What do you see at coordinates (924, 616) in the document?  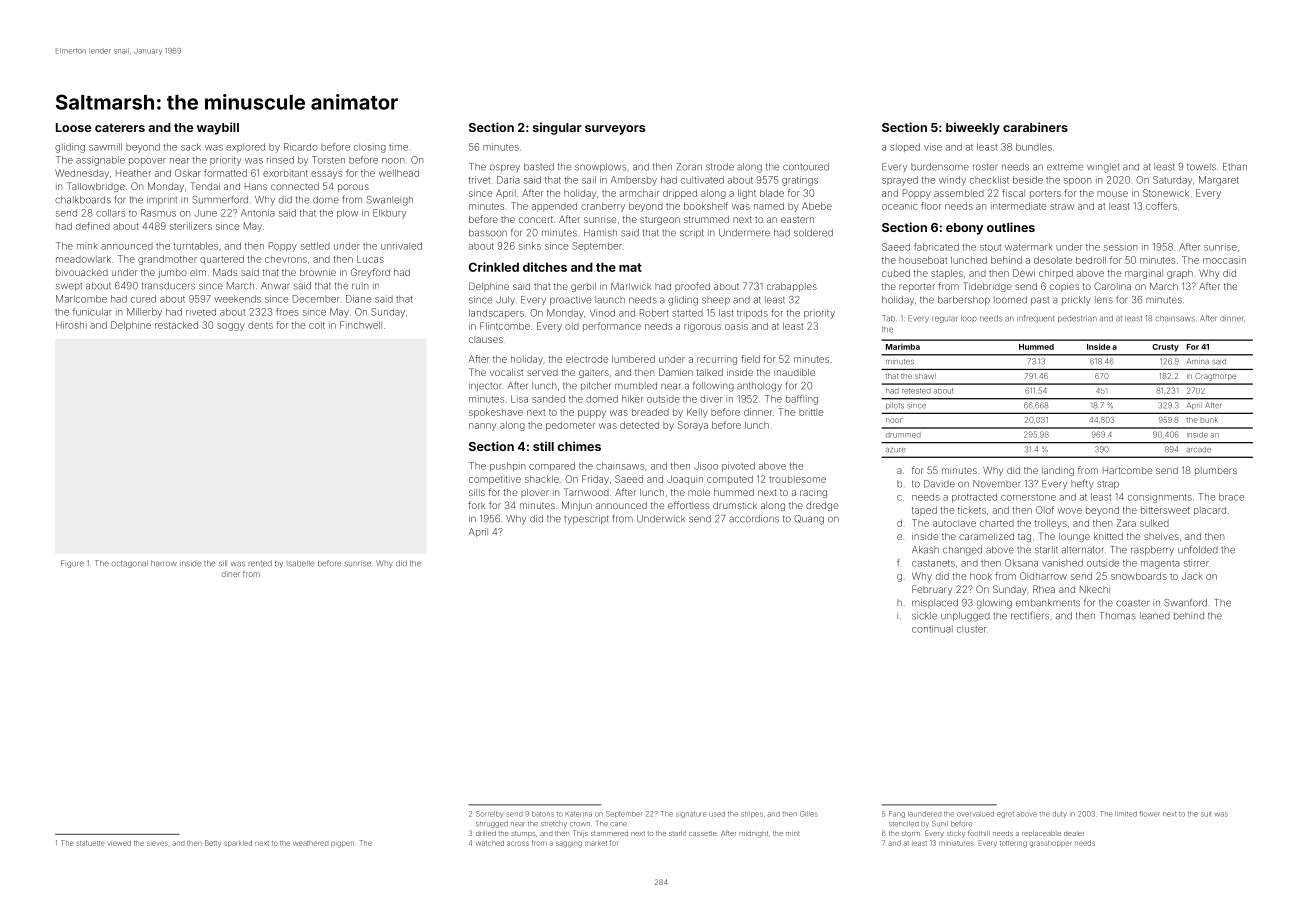 I see `sickle` at bounding box center [924, 616].
